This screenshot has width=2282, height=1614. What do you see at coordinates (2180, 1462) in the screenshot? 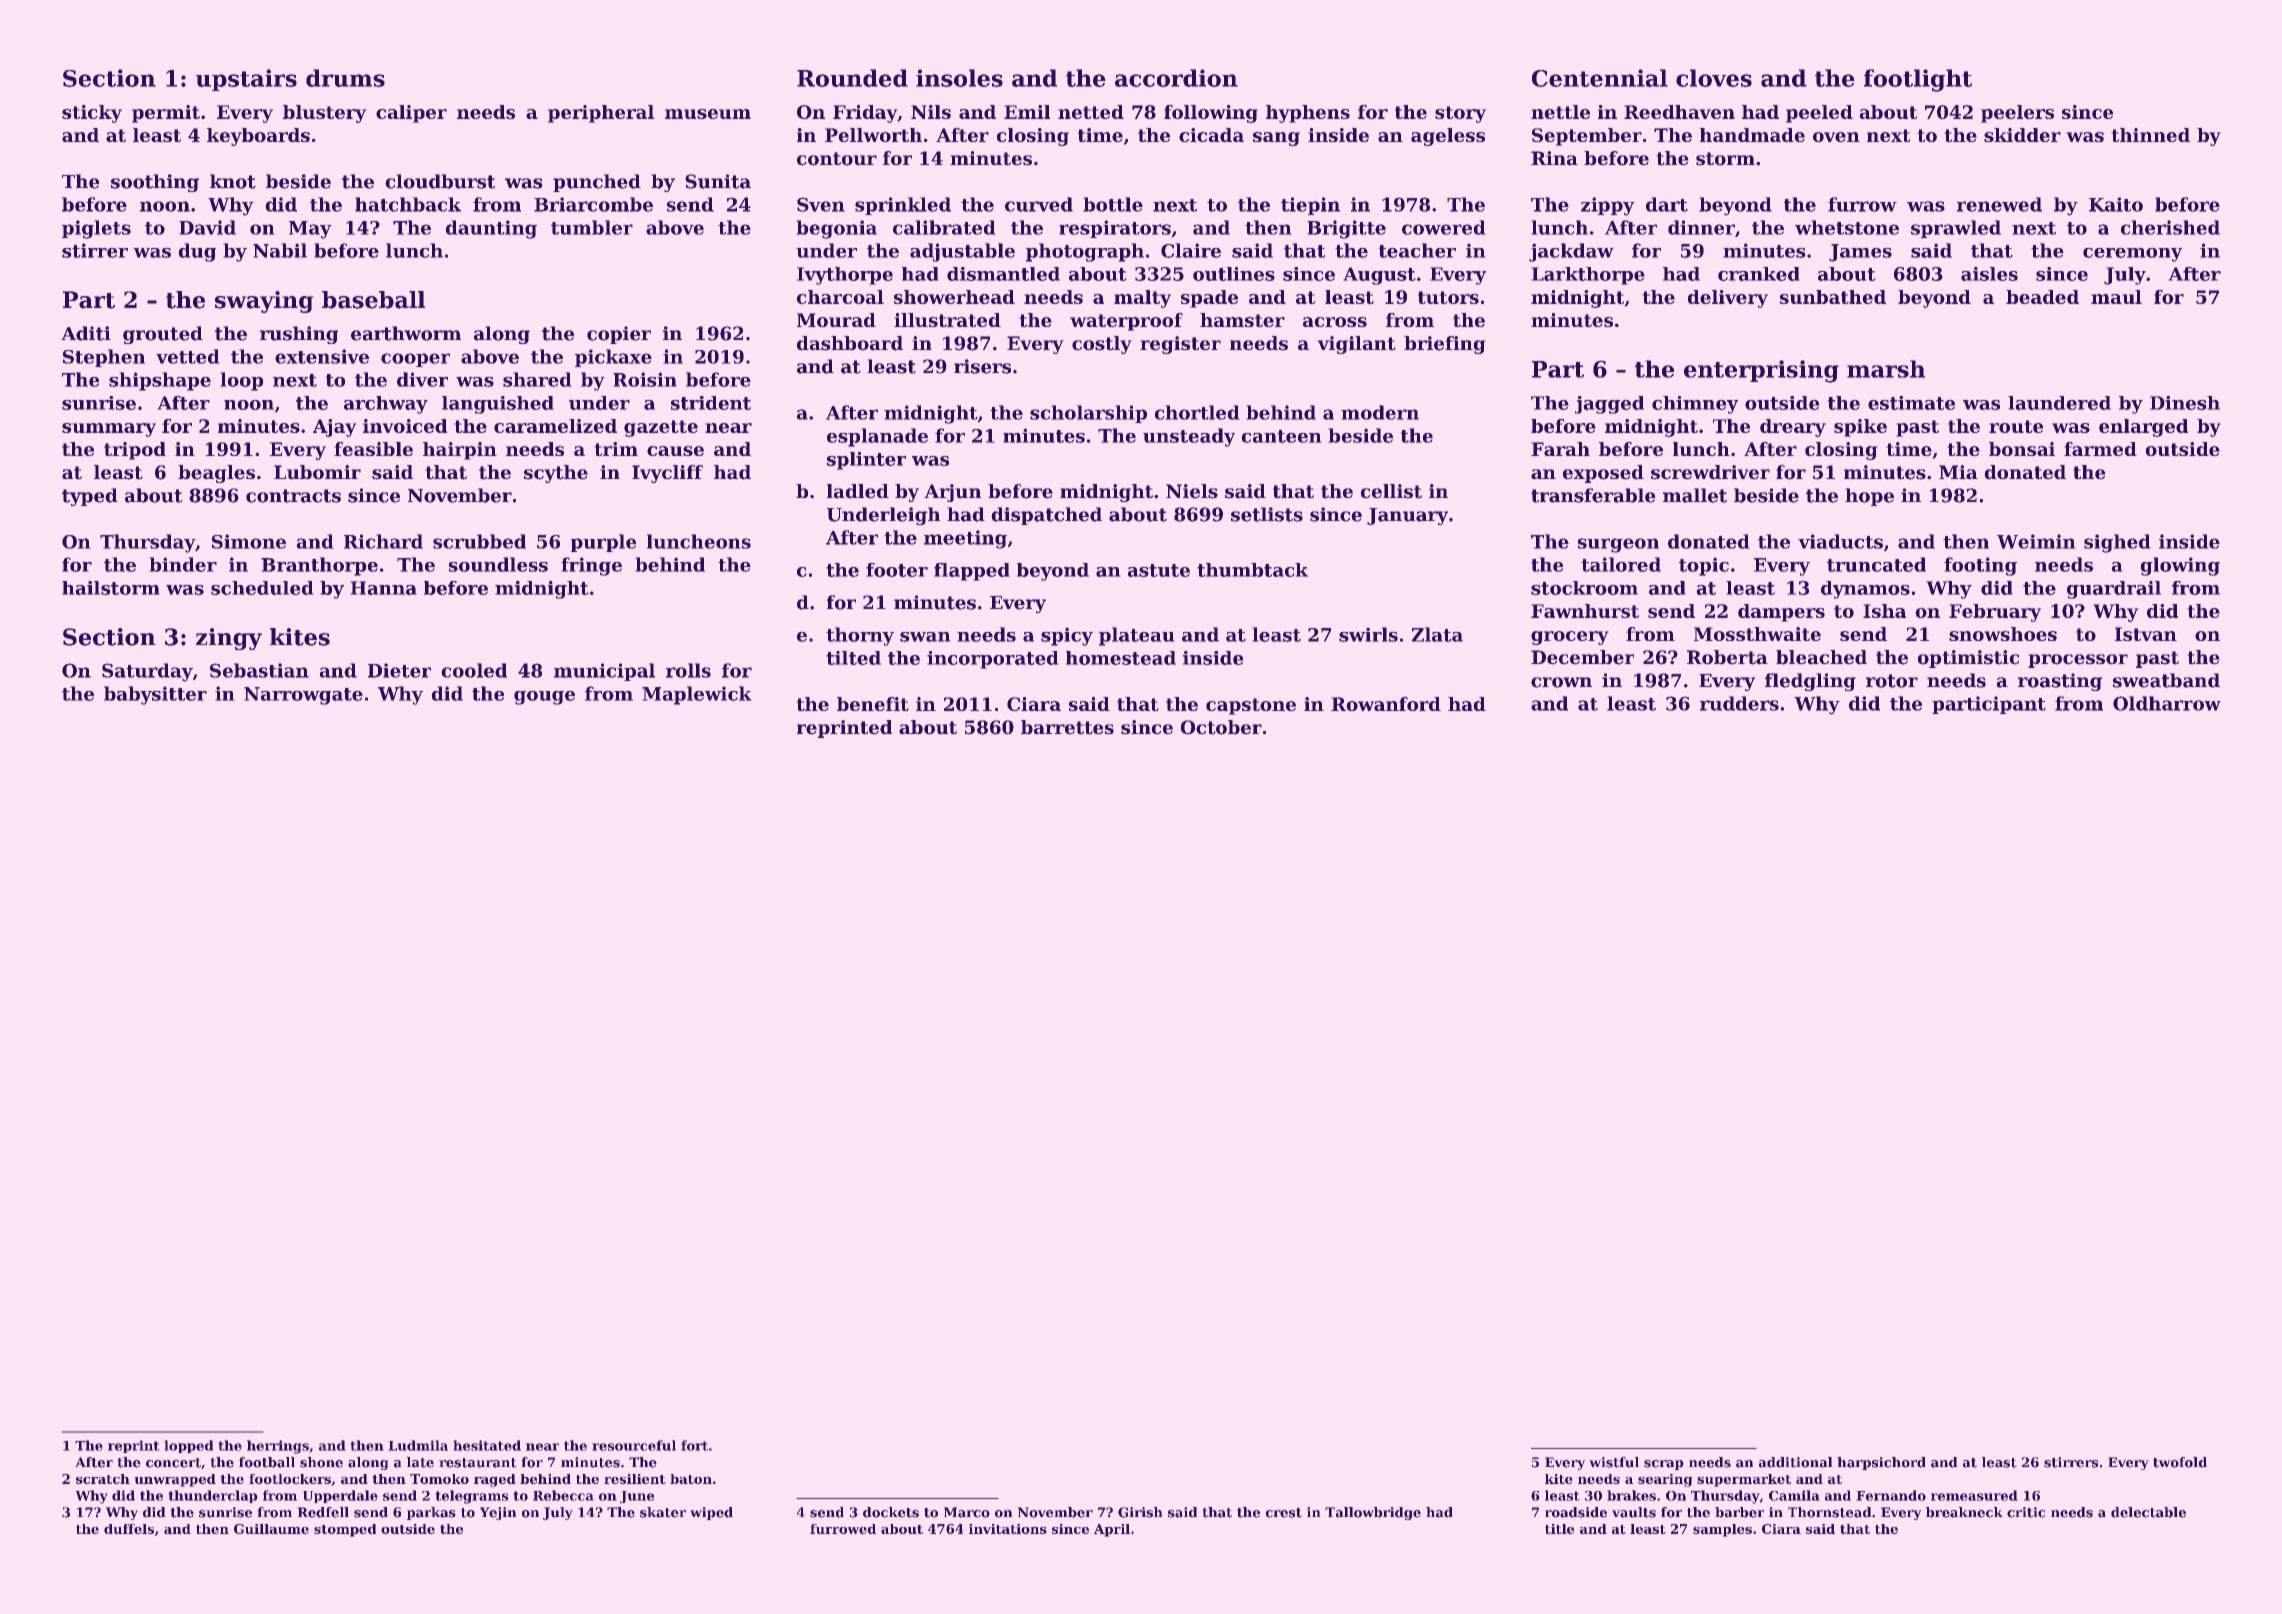
I see `twofold` at bounding box center [2180, 1462].
